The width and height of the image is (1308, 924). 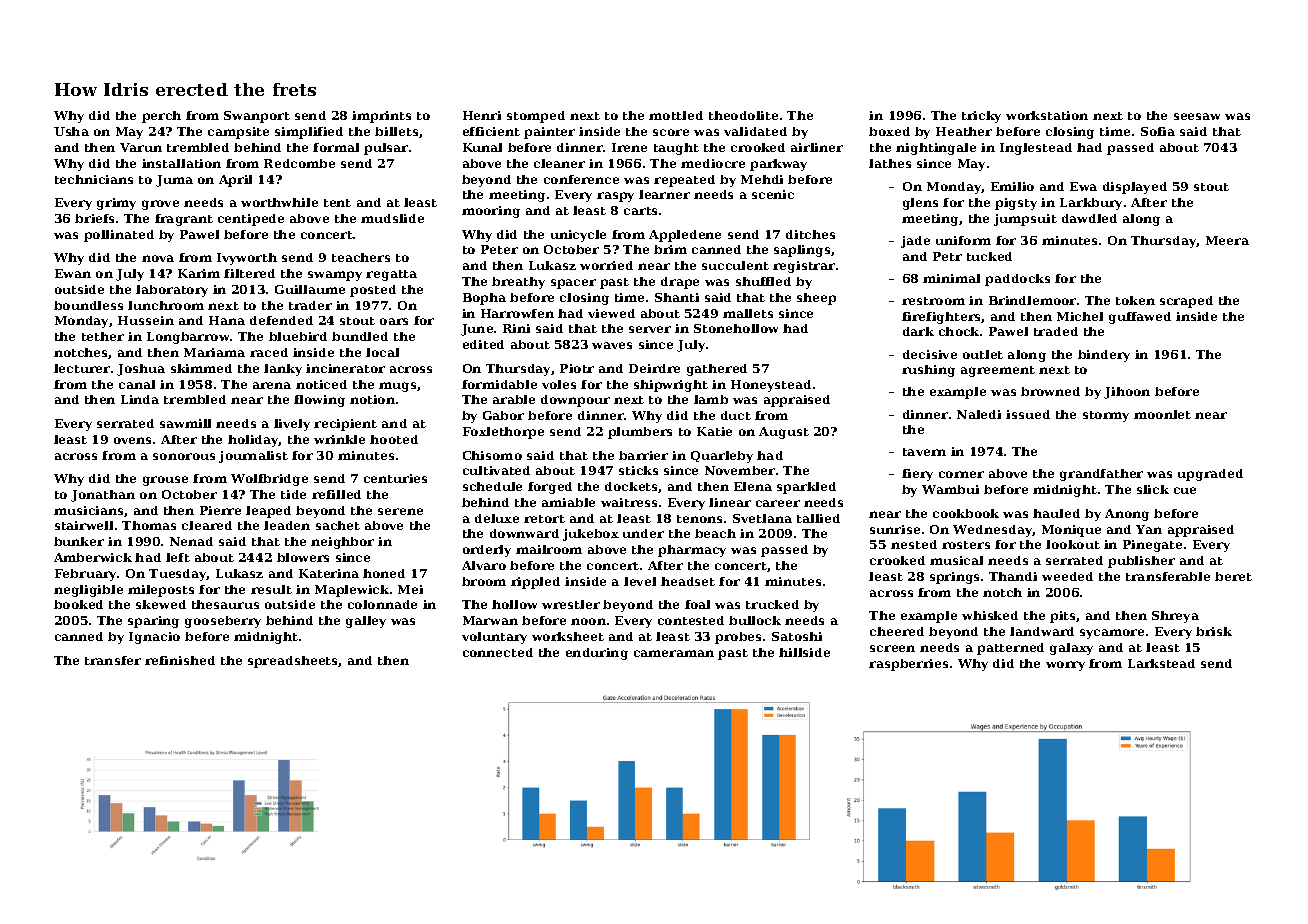 What do you see at coordinates (499, 249) in the image?
I see `Peter` at bounding box center [499, 249].
